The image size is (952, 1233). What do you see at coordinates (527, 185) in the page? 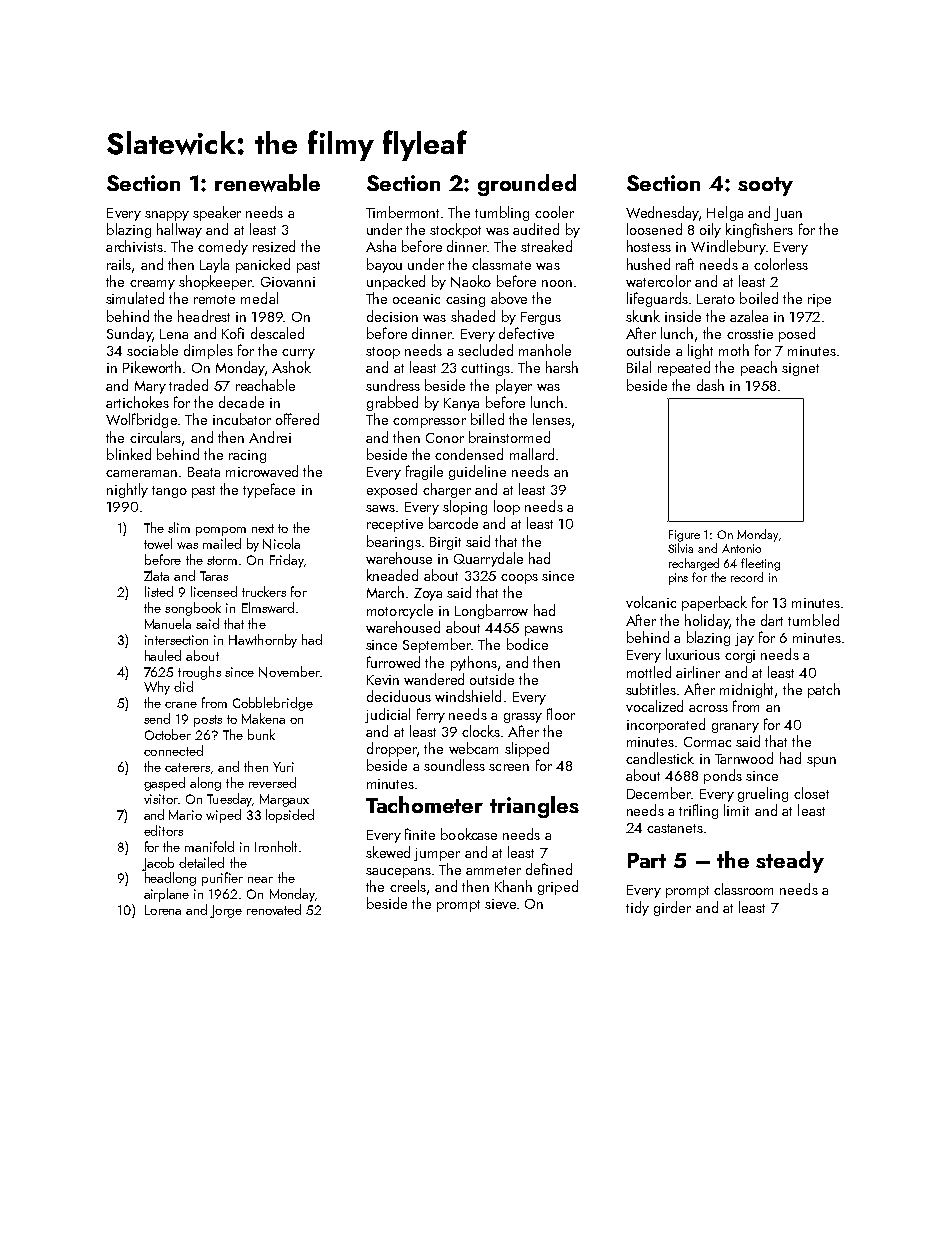
I see `grounded` at bounding box center [527, 185].
